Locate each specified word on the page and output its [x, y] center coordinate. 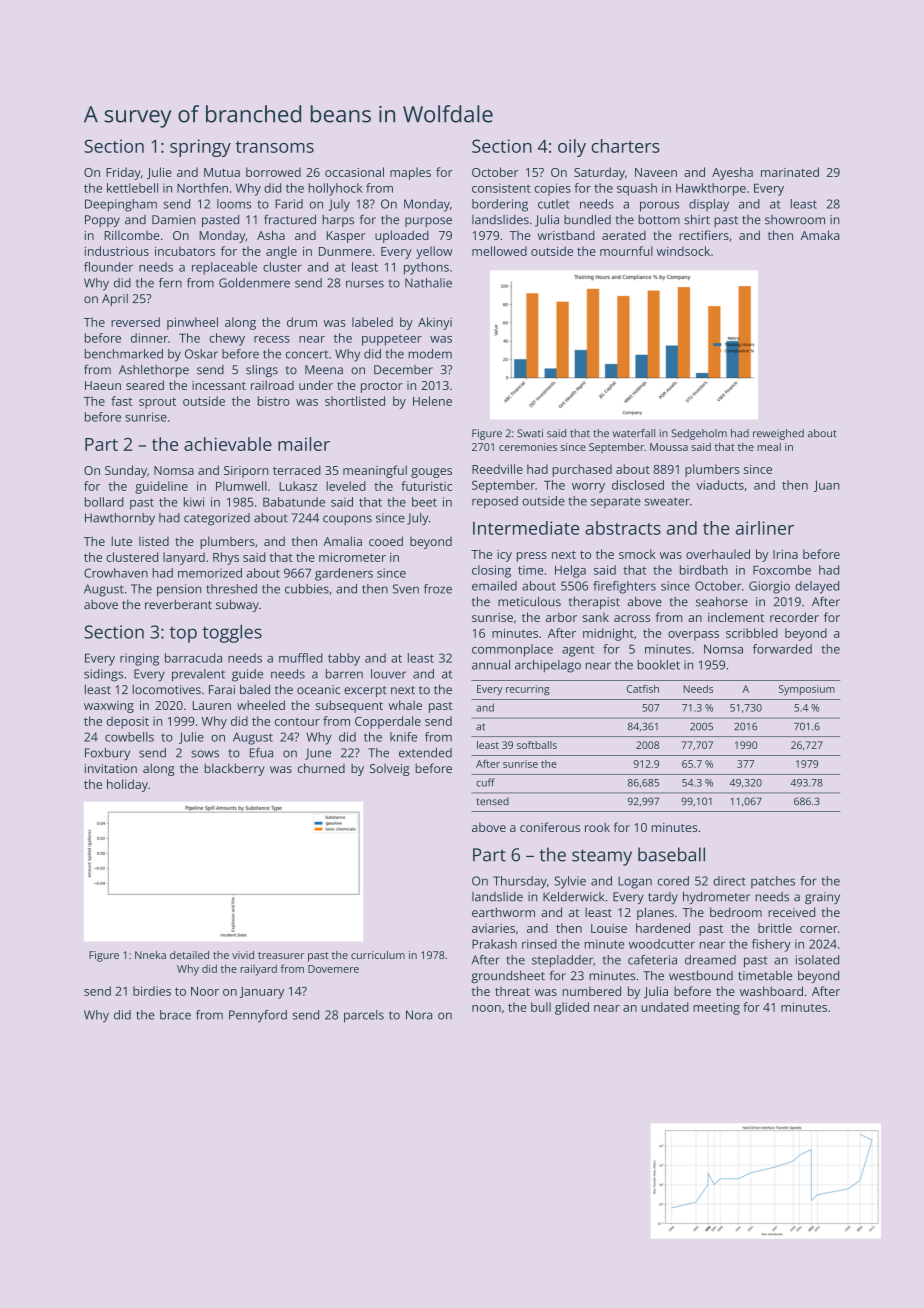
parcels [364, 1016]
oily [572, 148]
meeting [716, 1009]
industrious [117, 251]
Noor [205, 991]
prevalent [198, 675]
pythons [426, 268]
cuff [485, 782]
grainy [822, 898]
